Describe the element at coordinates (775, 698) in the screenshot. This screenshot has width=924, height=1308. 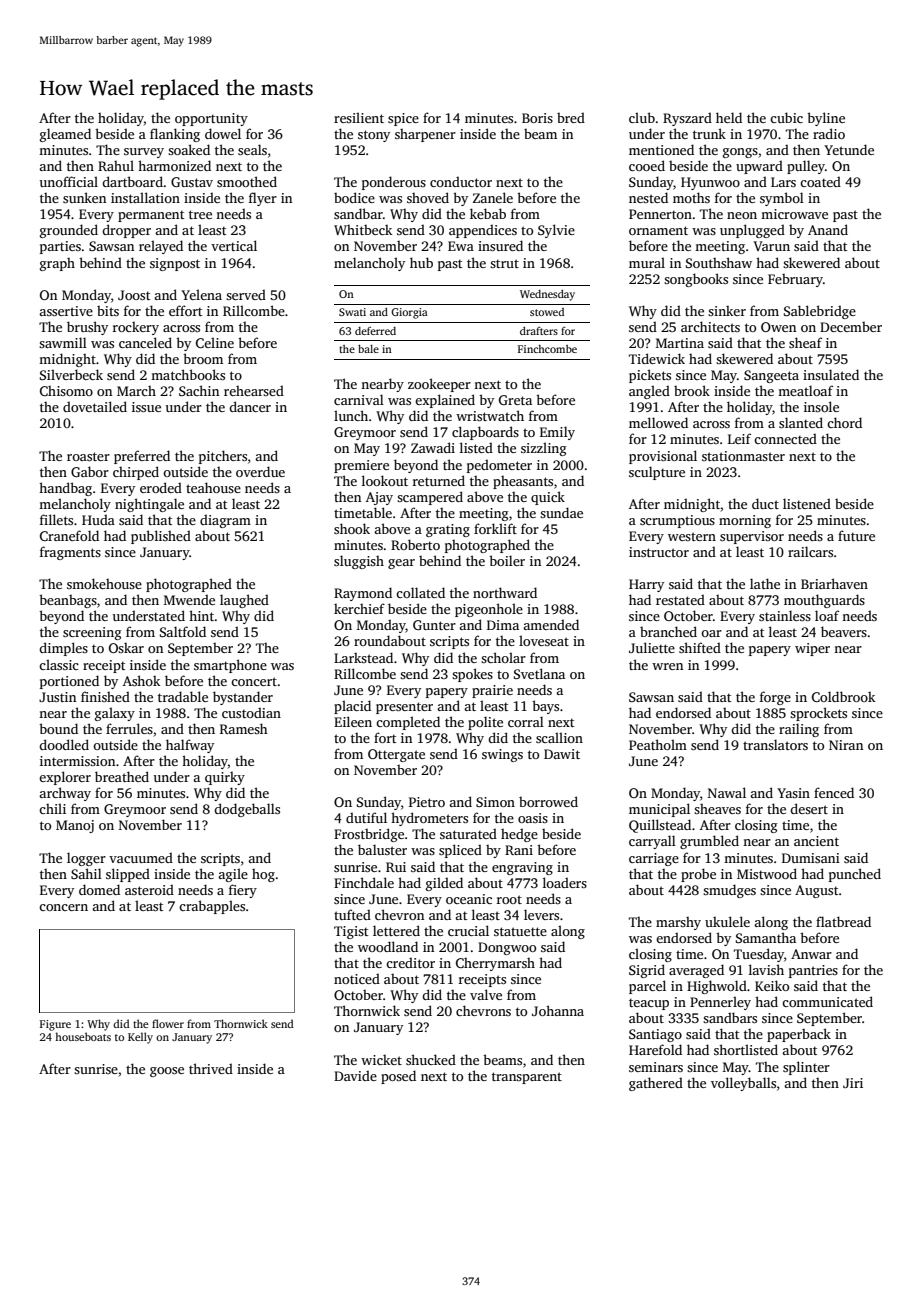
I see `forge` at that location.
